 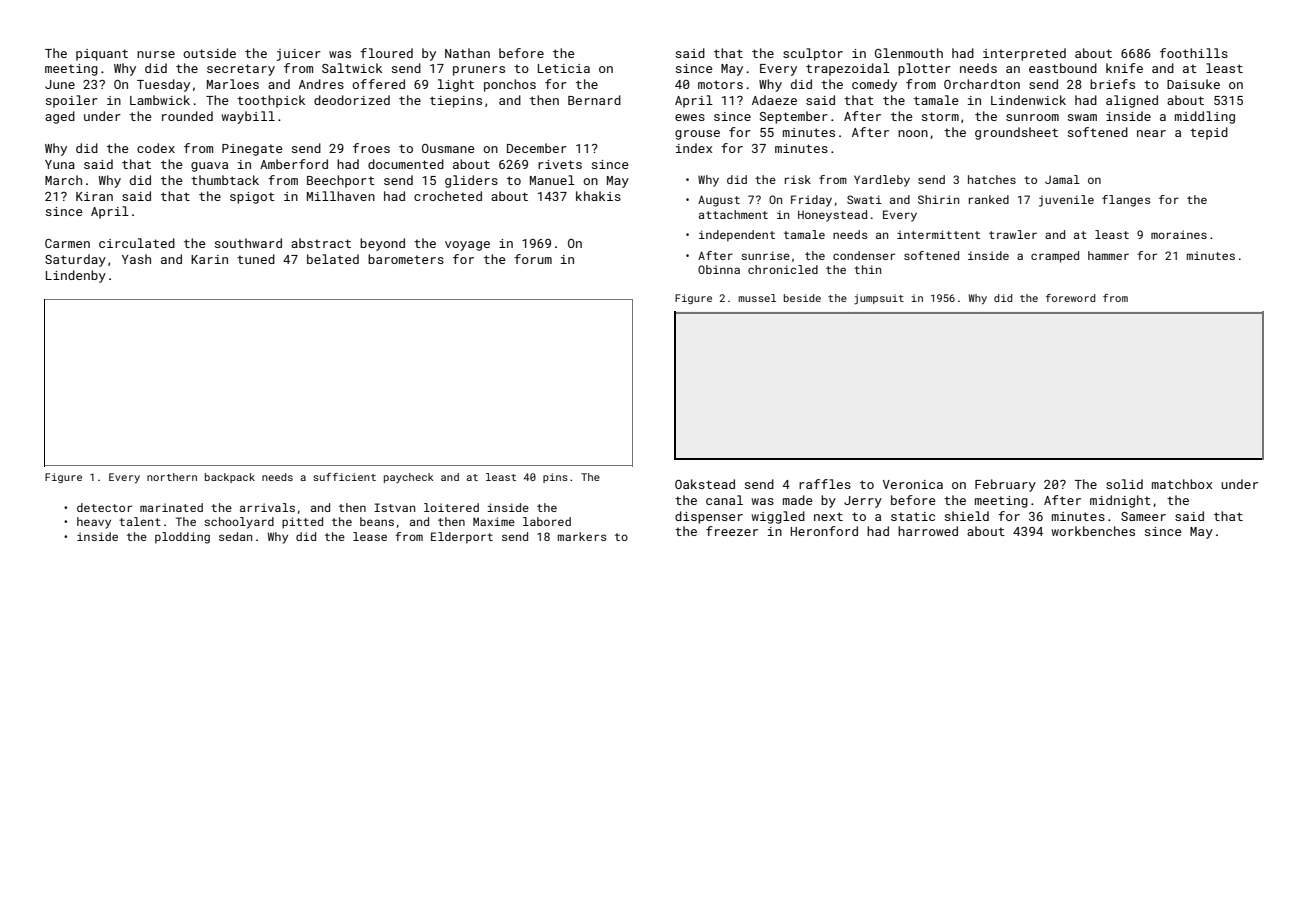 What do you see at coordinates (757, 298) in the document?
I see `mussel` at bounding box center [757, 298].
